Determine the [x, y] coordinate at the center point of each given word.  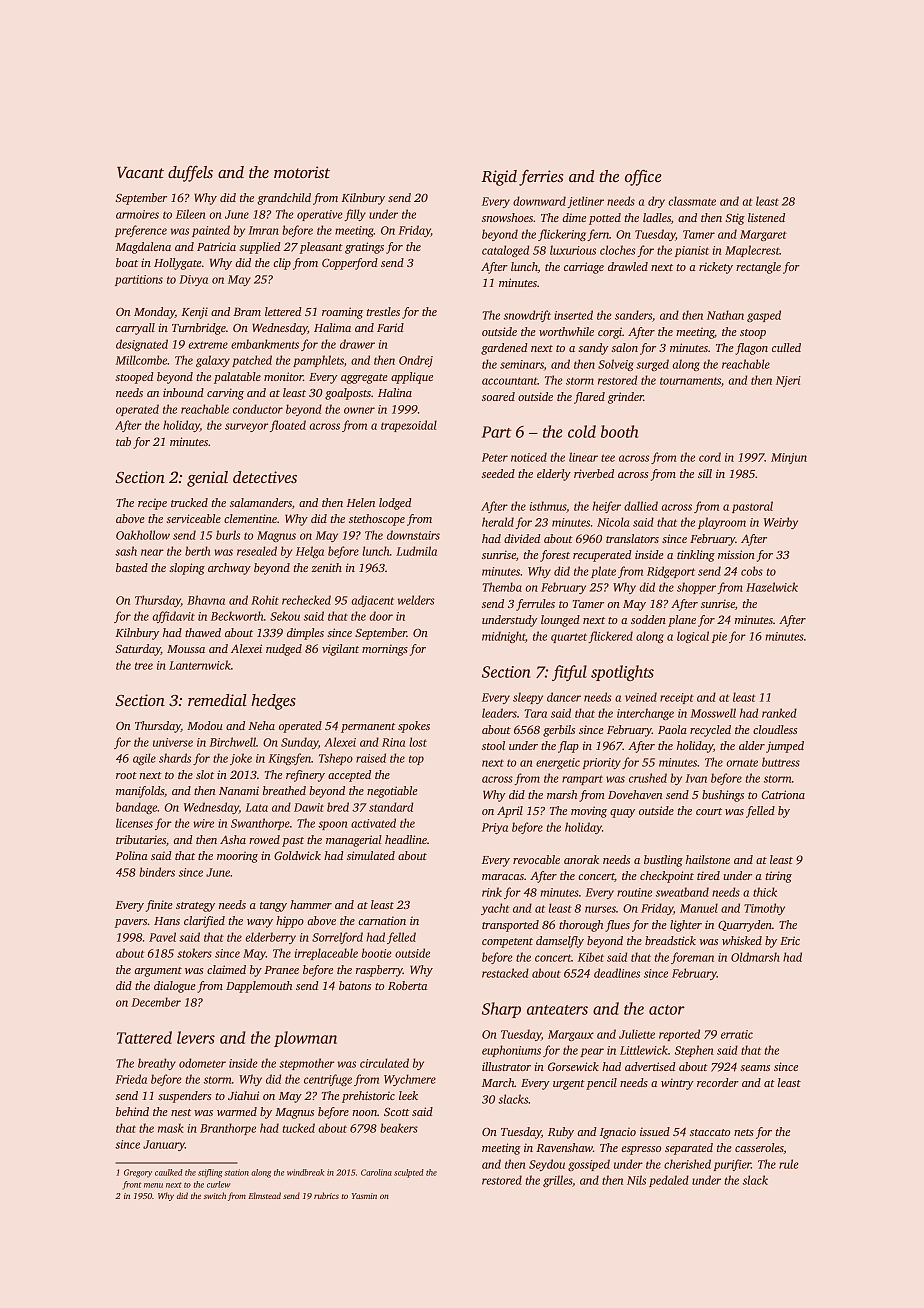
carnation [382, 920]
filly [355, 215]
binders [157, 872]
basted [132, 567]
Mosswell [713, 713]
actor [667, 1010]
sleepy [528, 698]
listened [766, 217]
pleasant [321, 248]
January [164, 1145]
